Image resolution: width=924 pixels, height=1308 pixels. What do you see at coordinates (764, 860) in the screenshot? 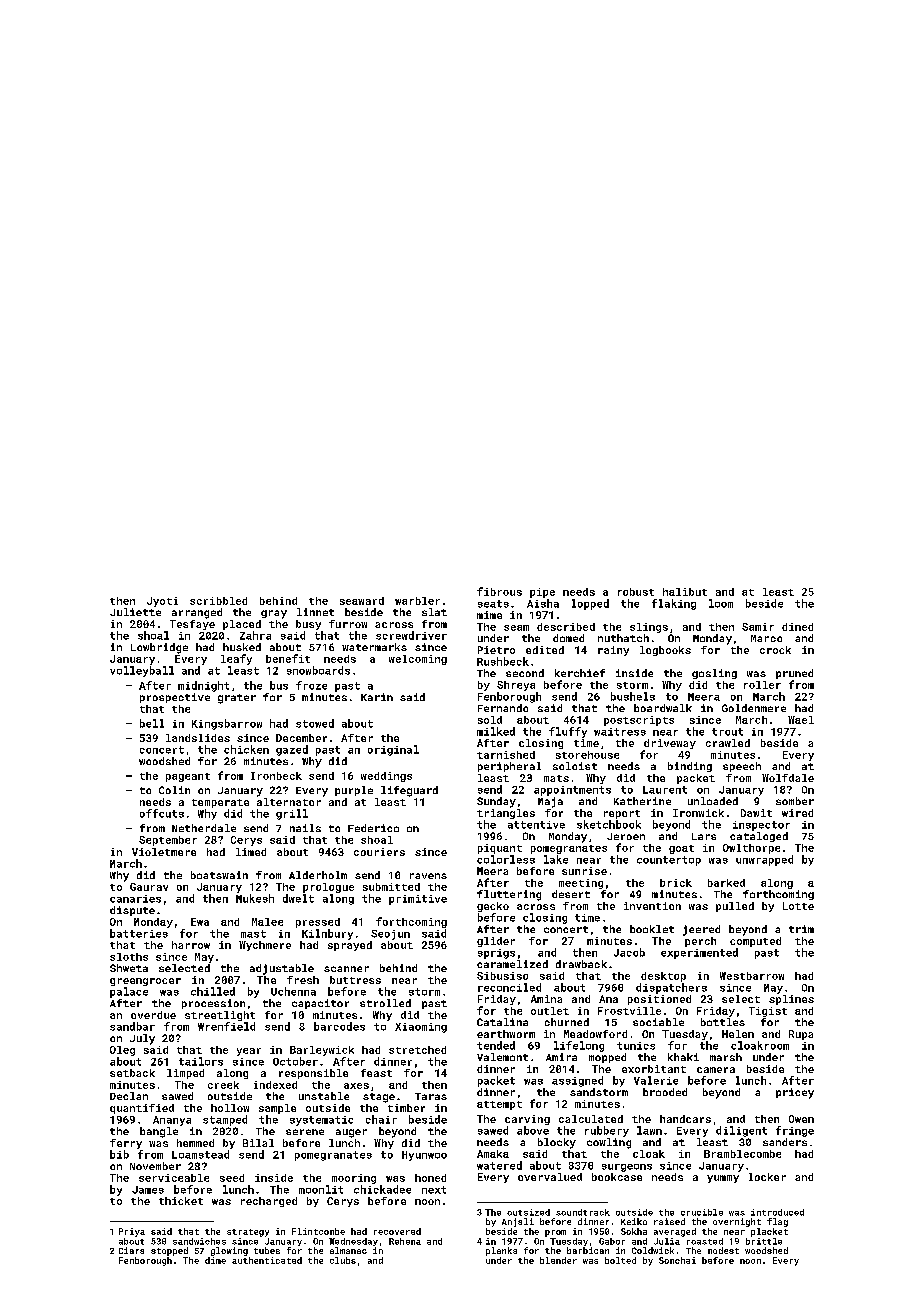
I see `unwrapped` at bounding box center [764, 860].
